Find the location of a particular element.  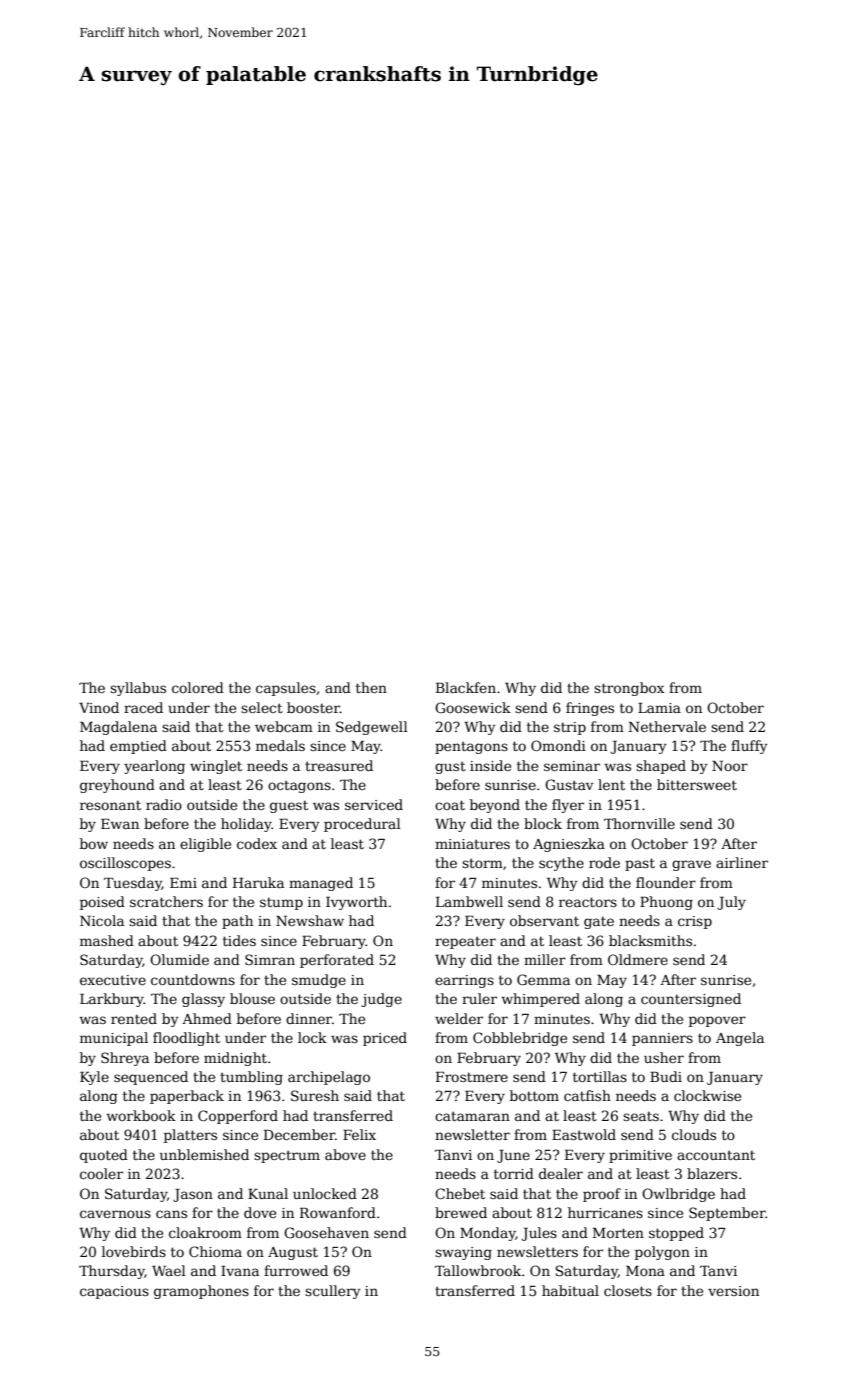

poised is located at coordinates (102, 903).
